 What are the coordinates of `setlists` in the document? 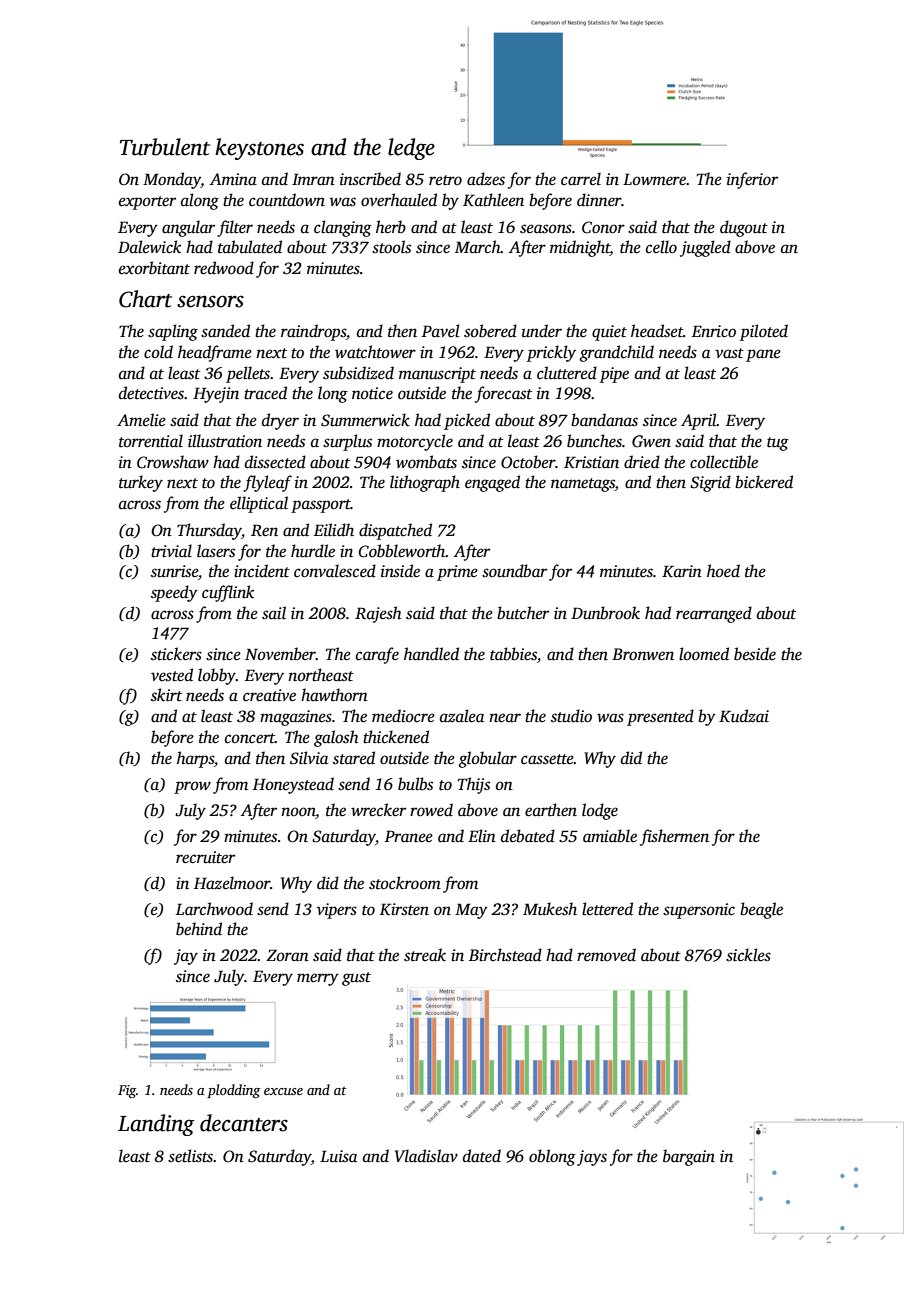 It's located at (190, 1156).
